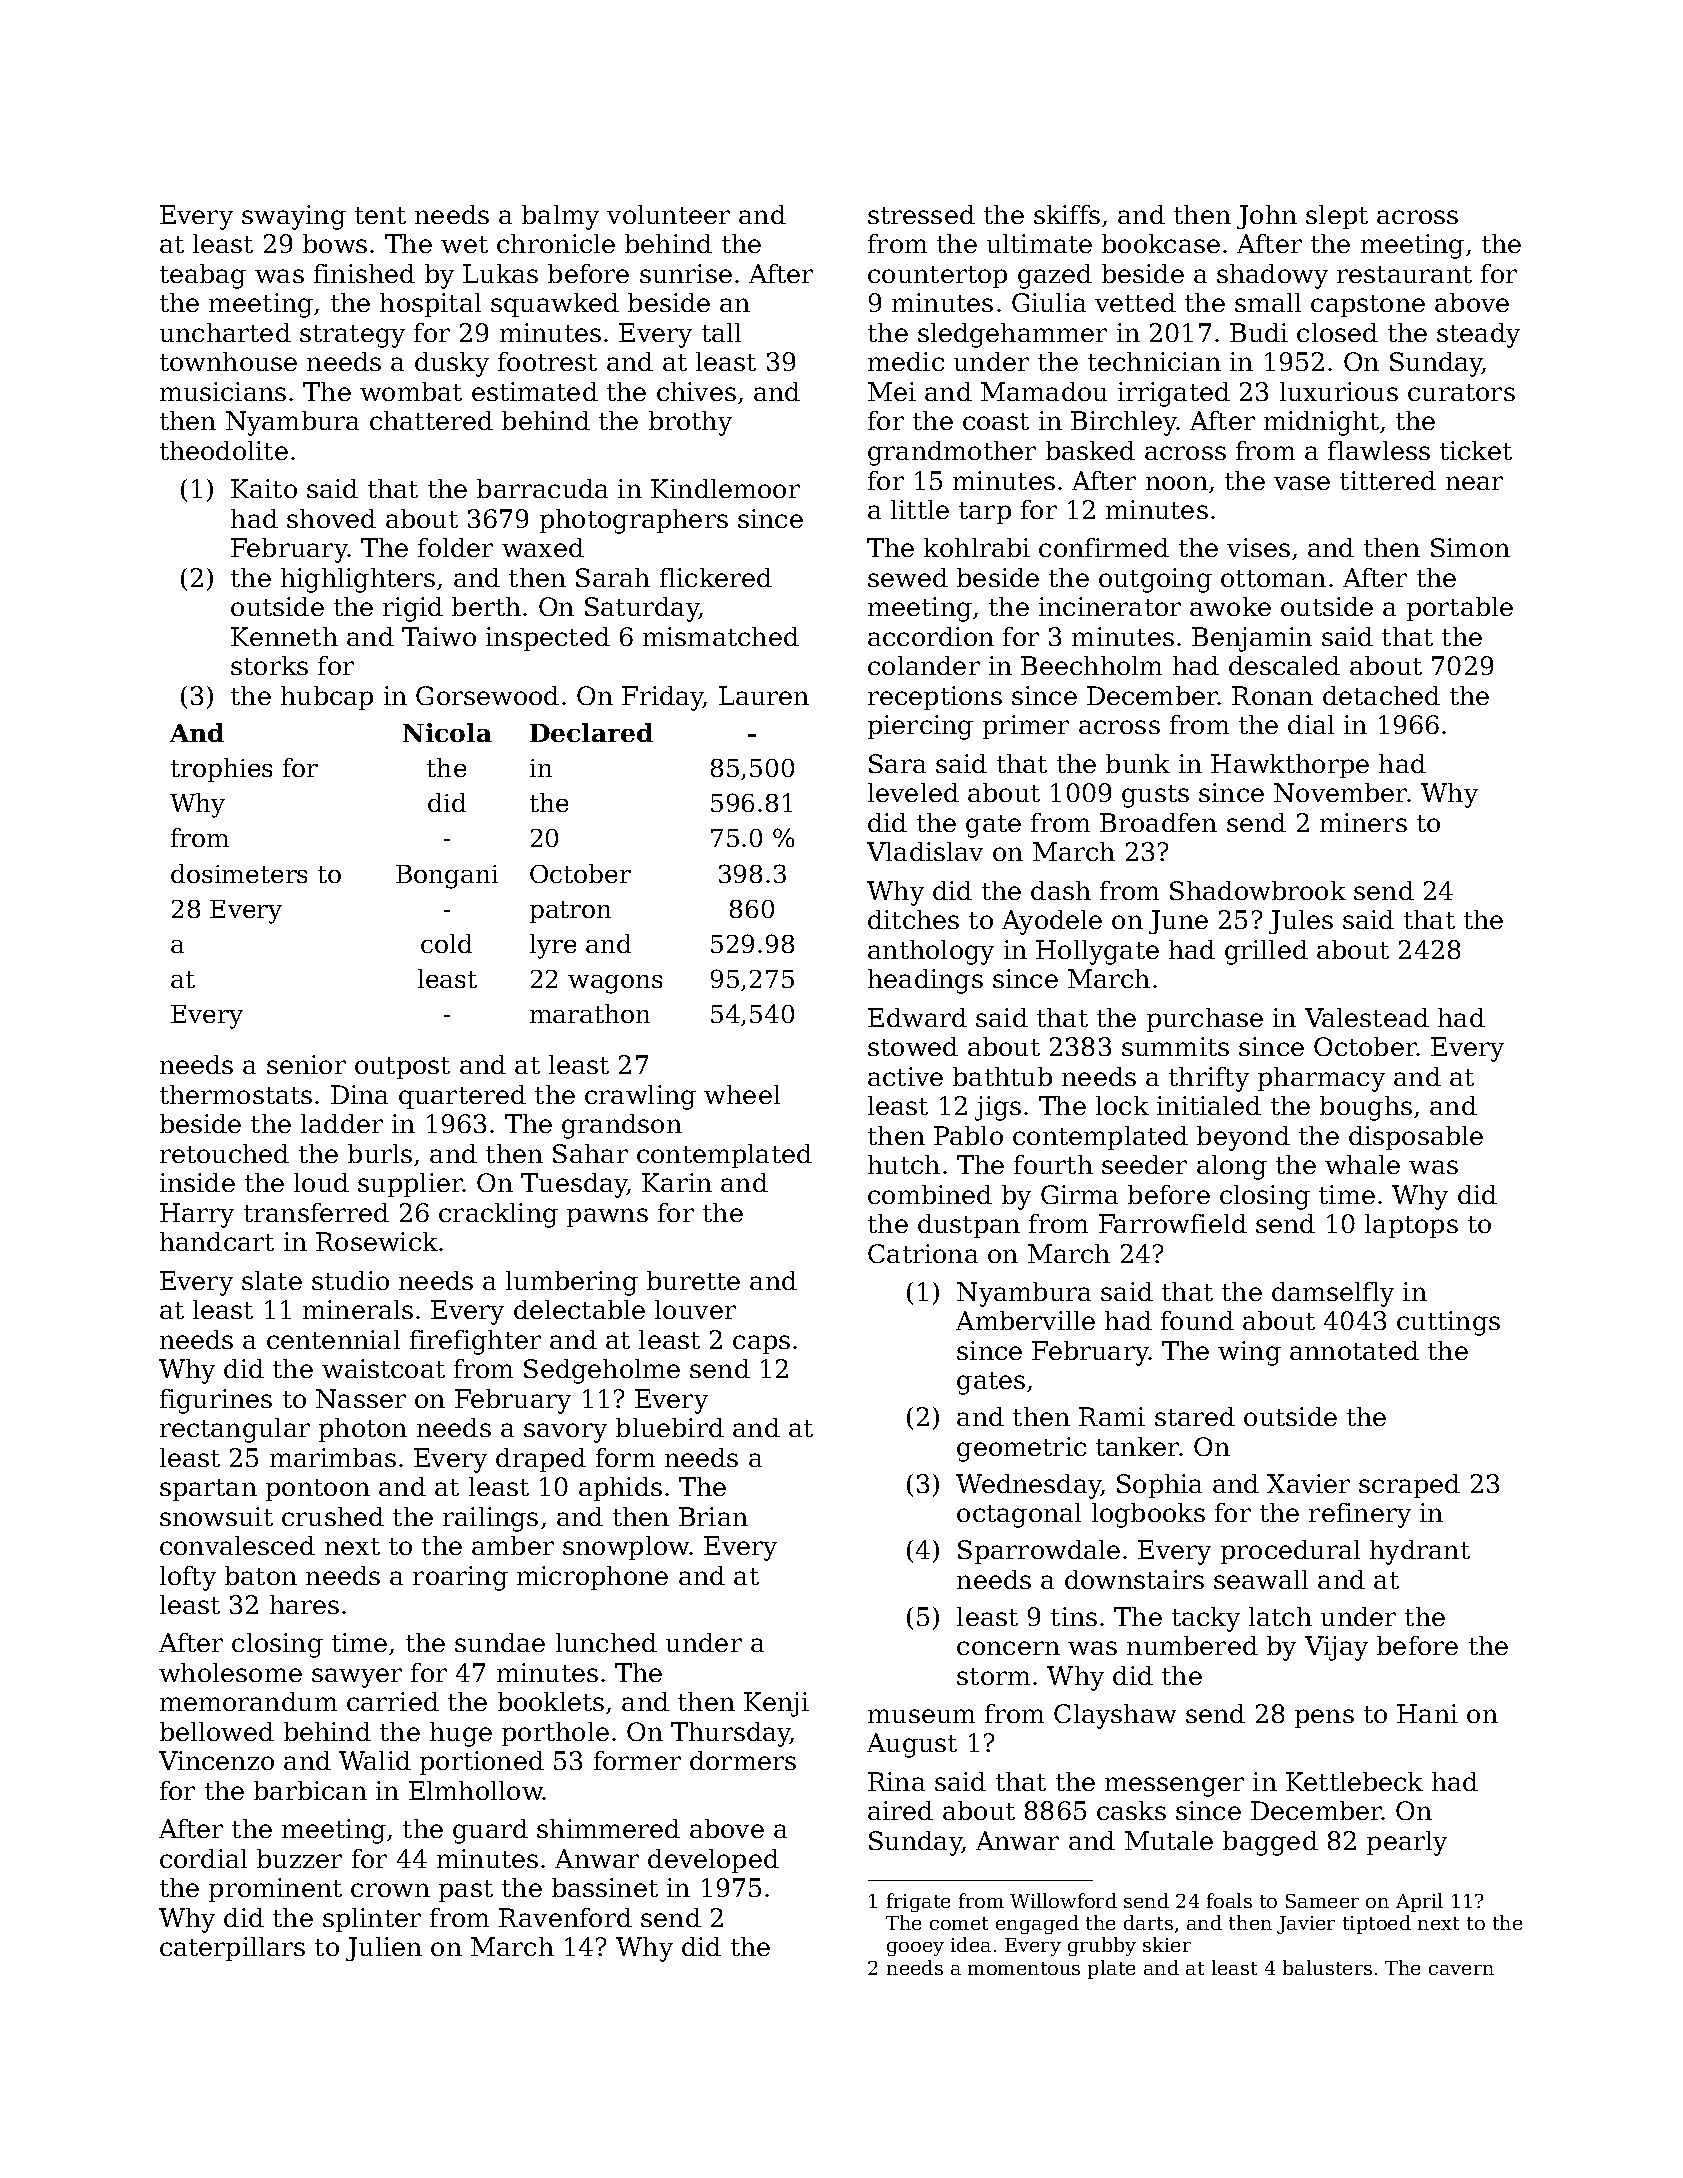 Image resolution: width=1683 pixels, height=2178 pixels. I want to click on detached, so click(1381, 695).
